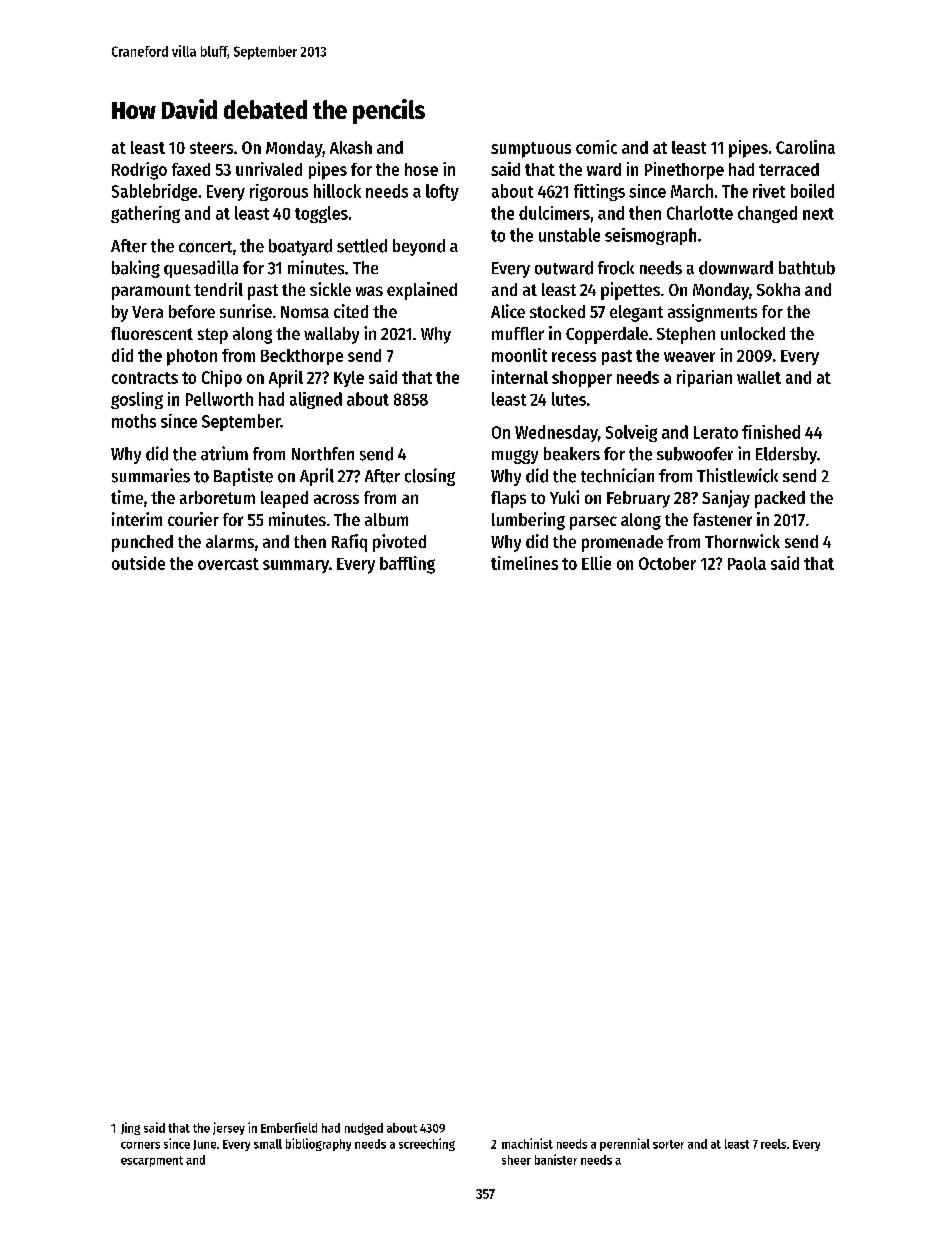 The height and width of the page is (1233, 952). What do you see at coordinates (296, 566) in the page?
I see `summary` at bounding box center [296, 566].
